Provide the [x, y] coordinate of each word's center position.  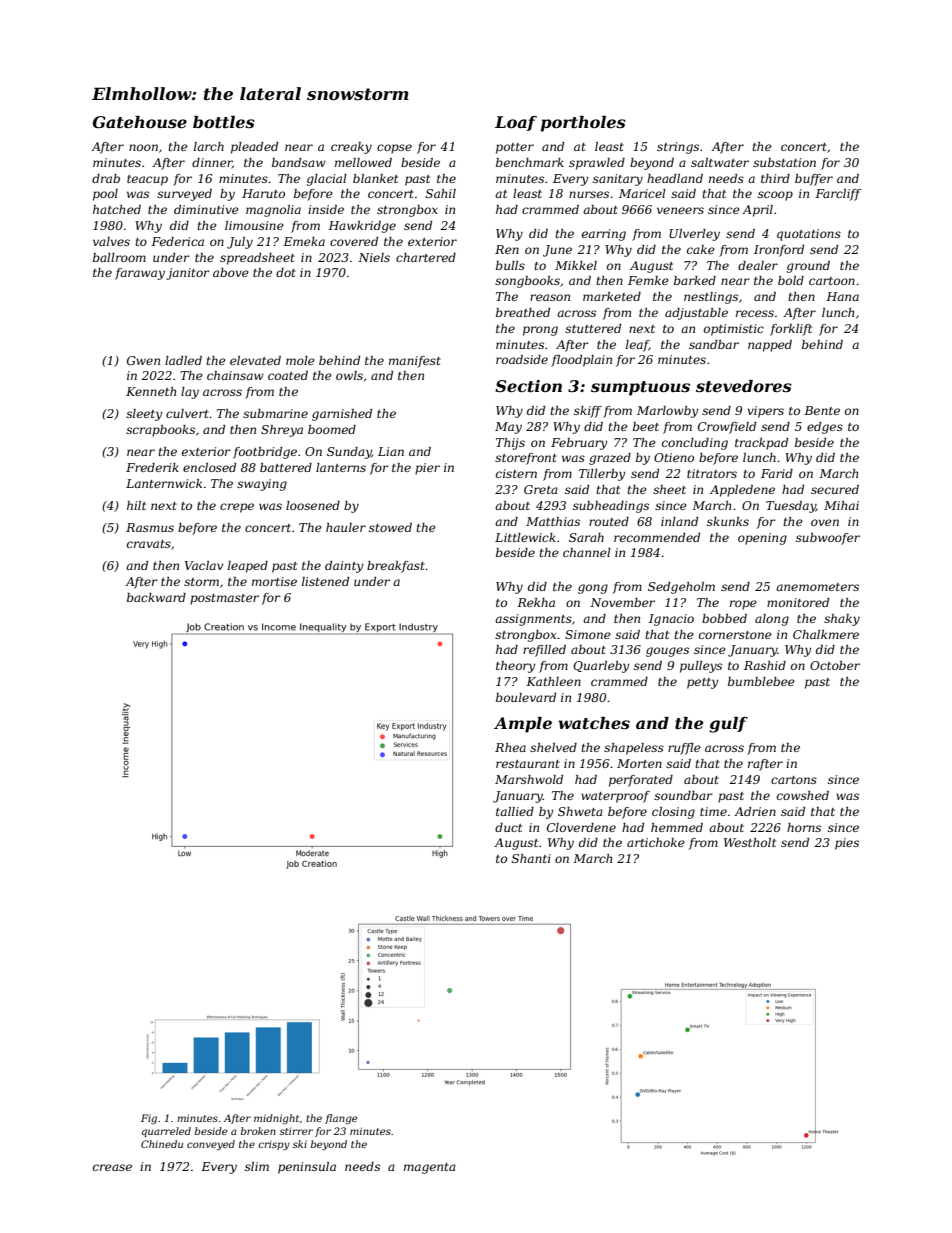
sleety [144, 415]
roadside [522, 359]
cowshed [803, 795]
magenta [430, 1168]
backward [156, 597]
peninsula [307, 1168]
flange [341, 1119]
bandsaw [299, 162]
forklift [791, 330]
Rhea [510, 747]
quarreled [166, 1132]
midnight [276, 1119]
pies [847, 844]
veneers [680, 210]
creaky [351, 148]
